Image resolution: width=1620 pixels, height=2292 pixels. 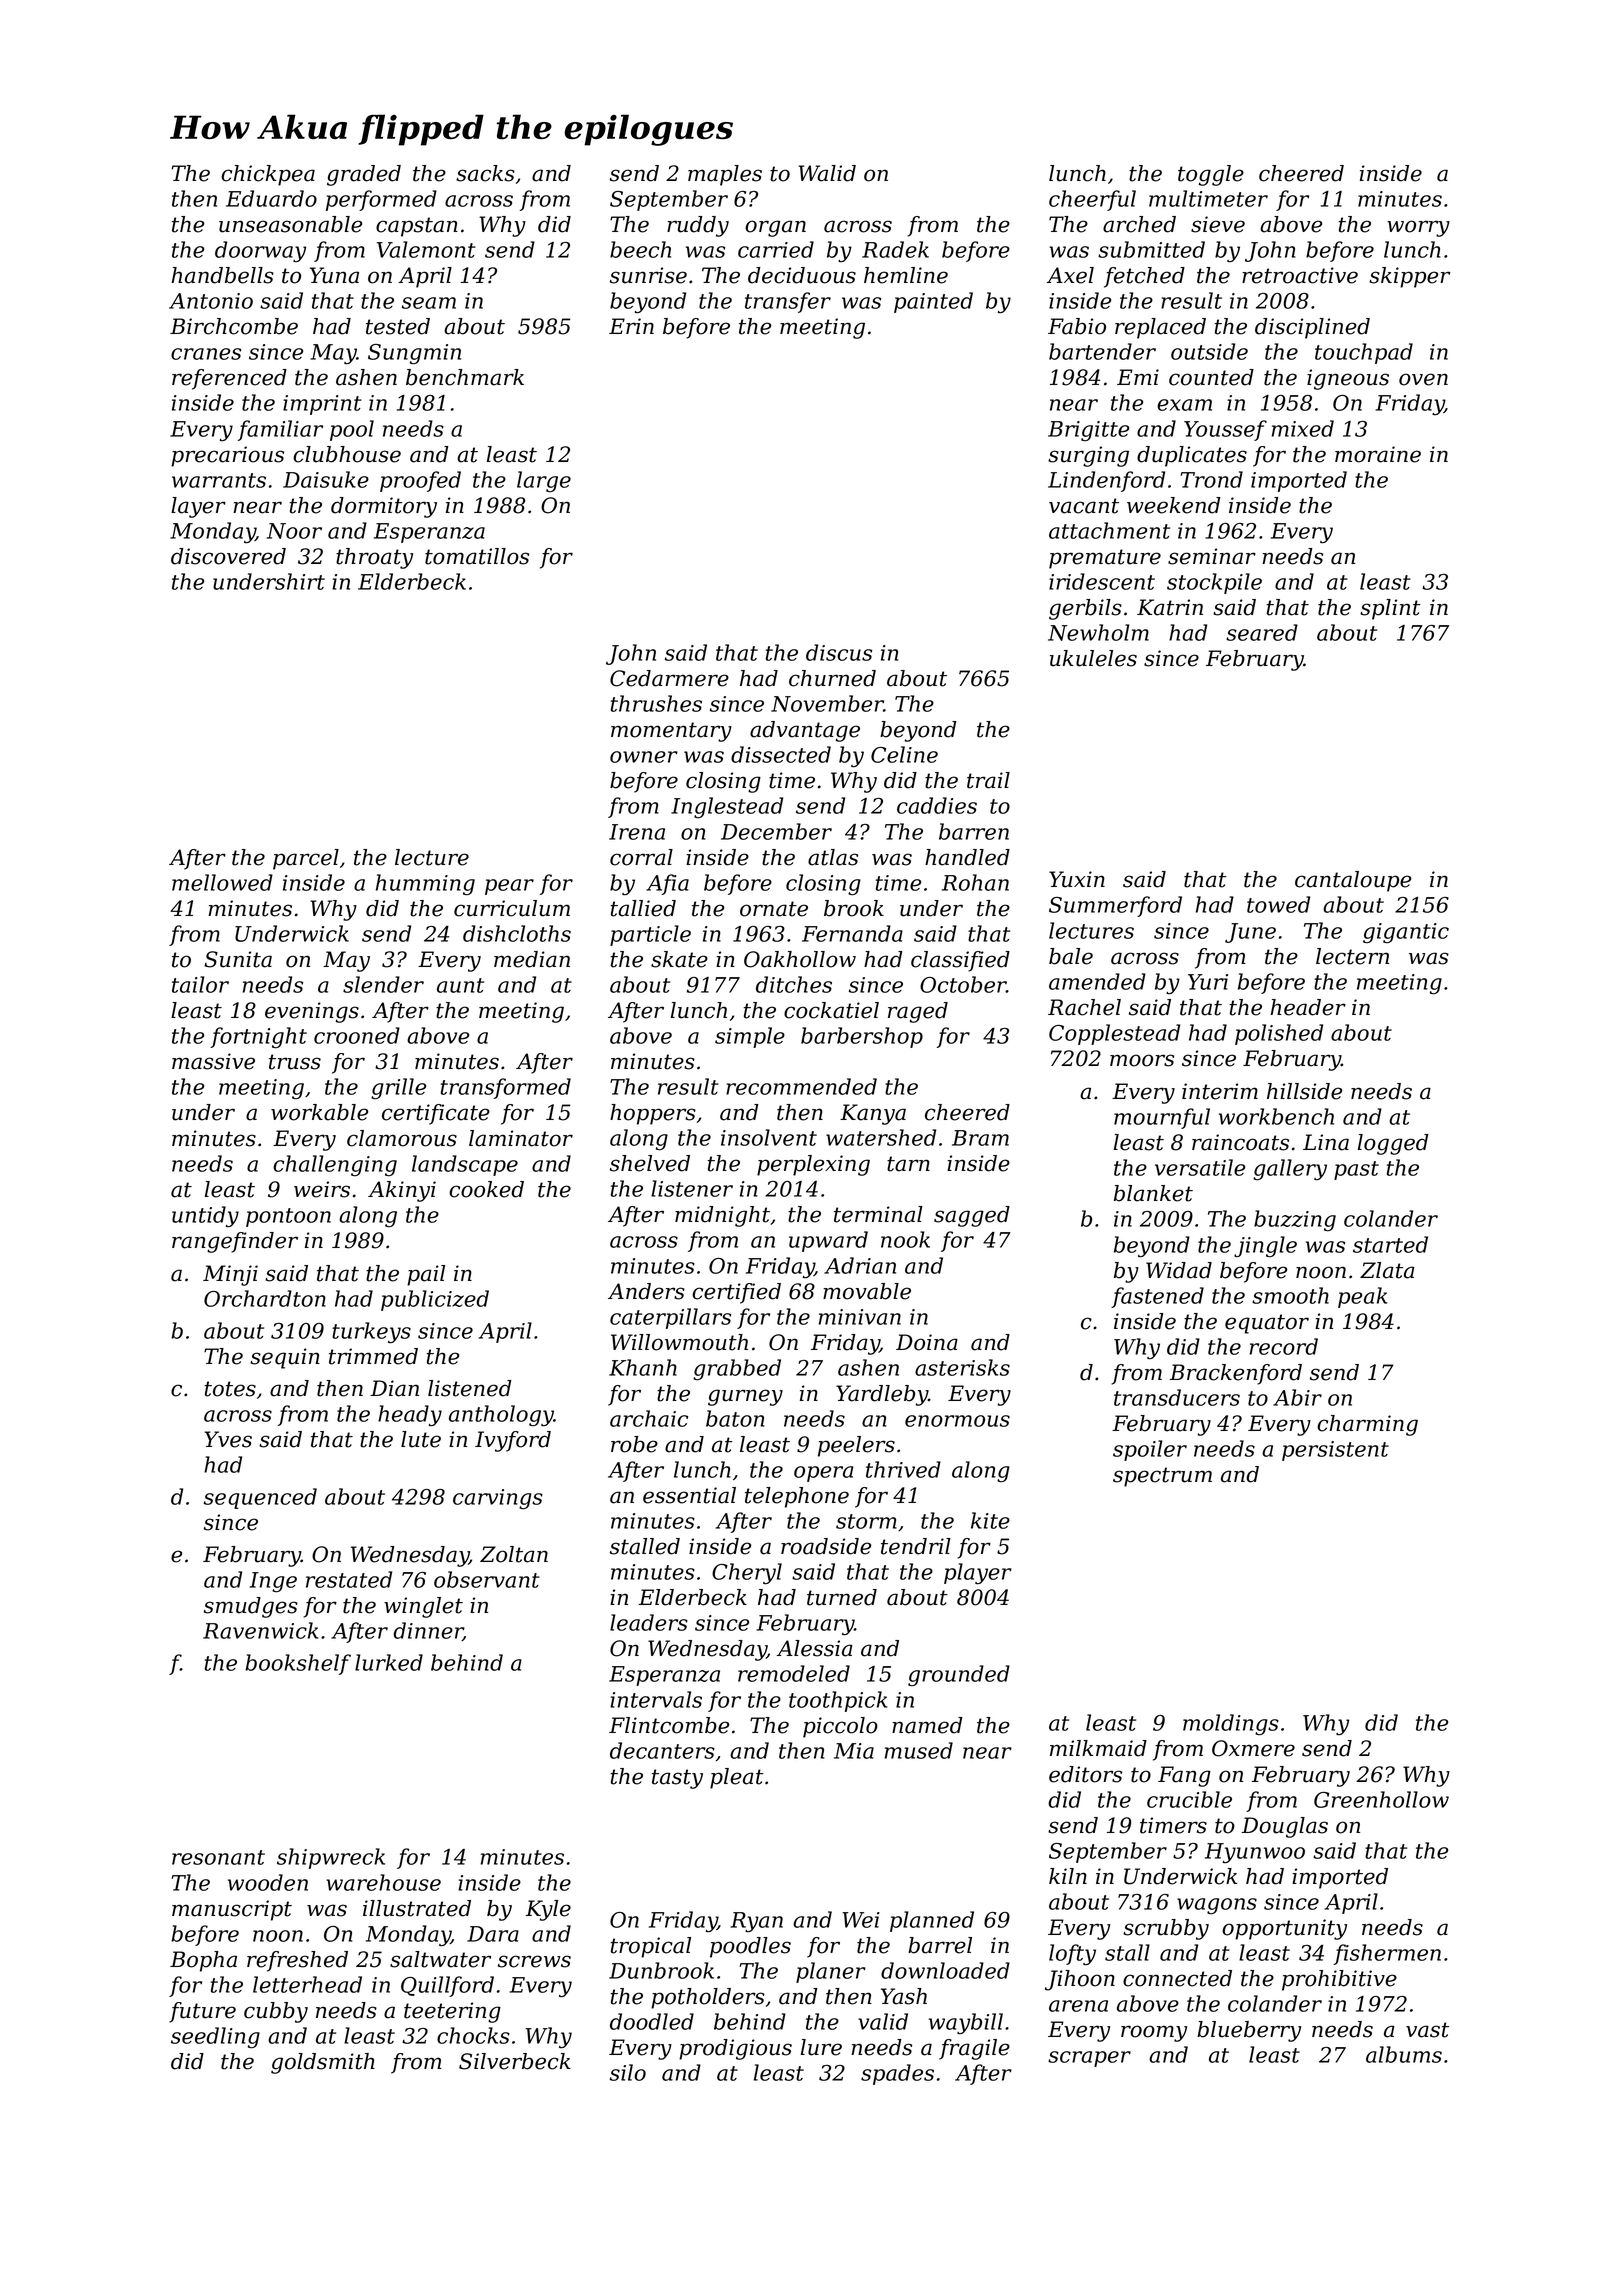 What do you see at coordinates (323, 2063) in the page?
I see `goldsmith` at bounding box center [323, 2063].
